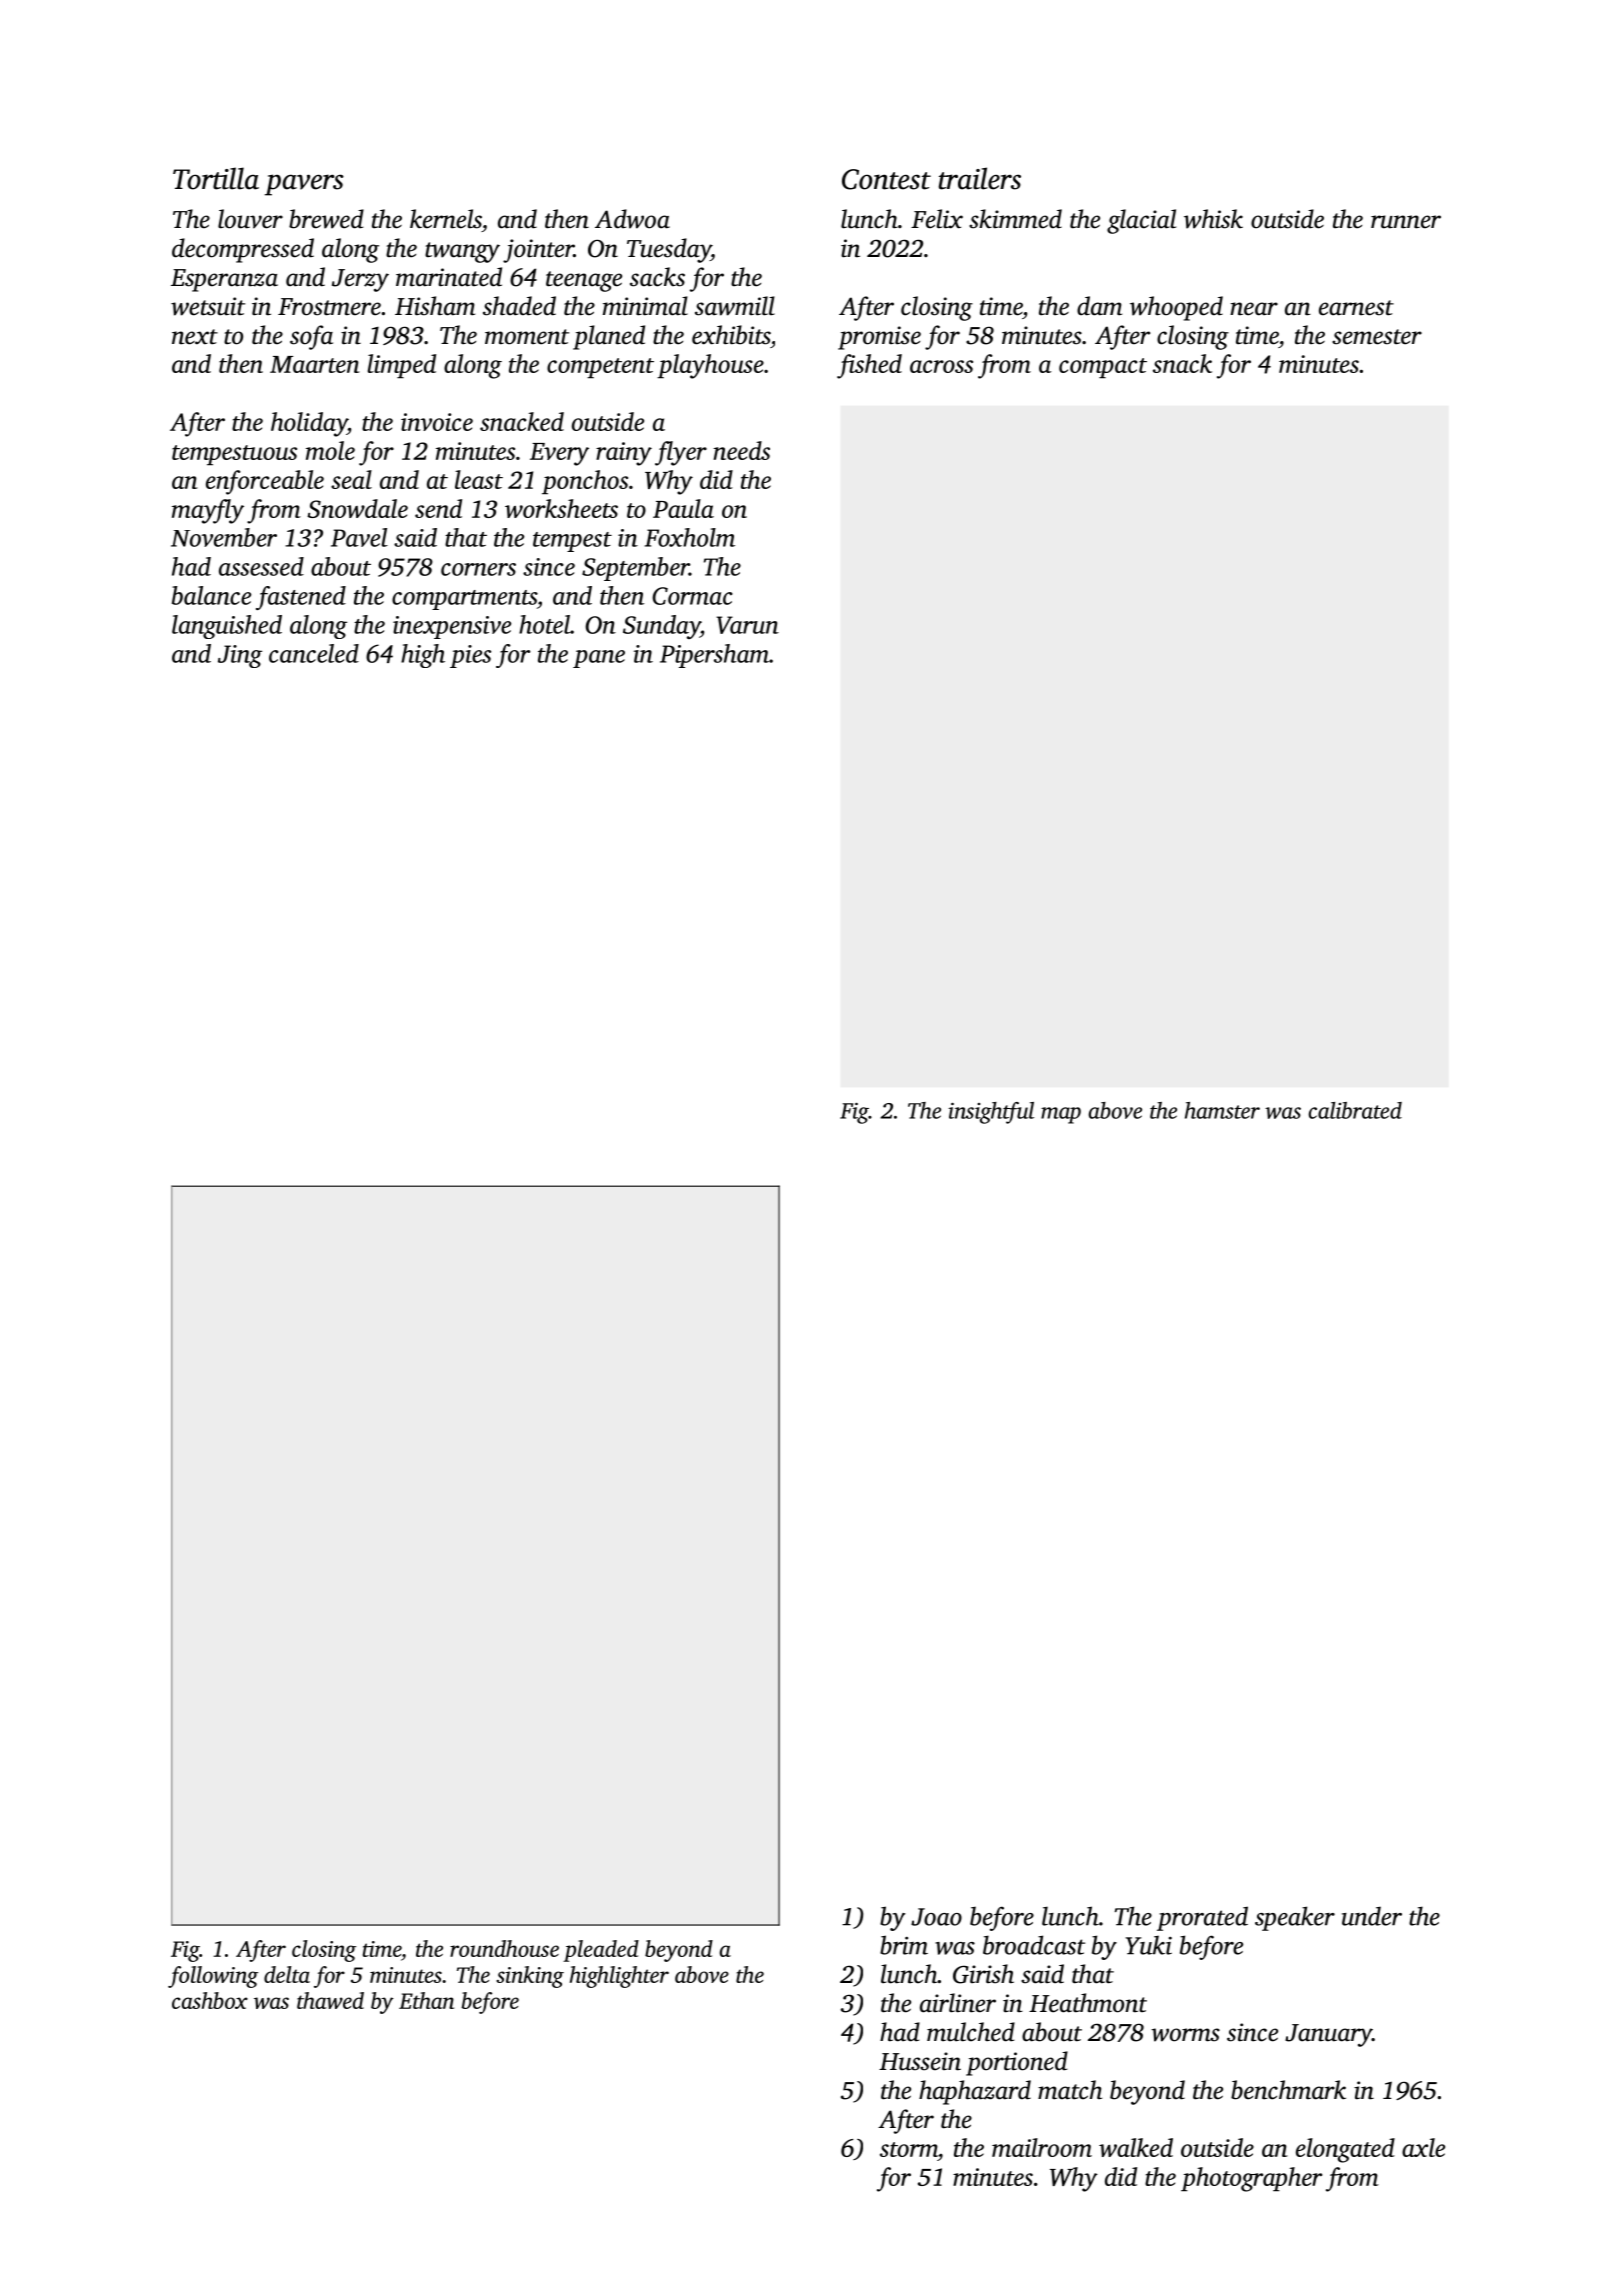 The width and height of the screenshot is (1620, 2292). Describe the element at coordinates (1061, 1115) in the screenshot. I see `map` at that location.
